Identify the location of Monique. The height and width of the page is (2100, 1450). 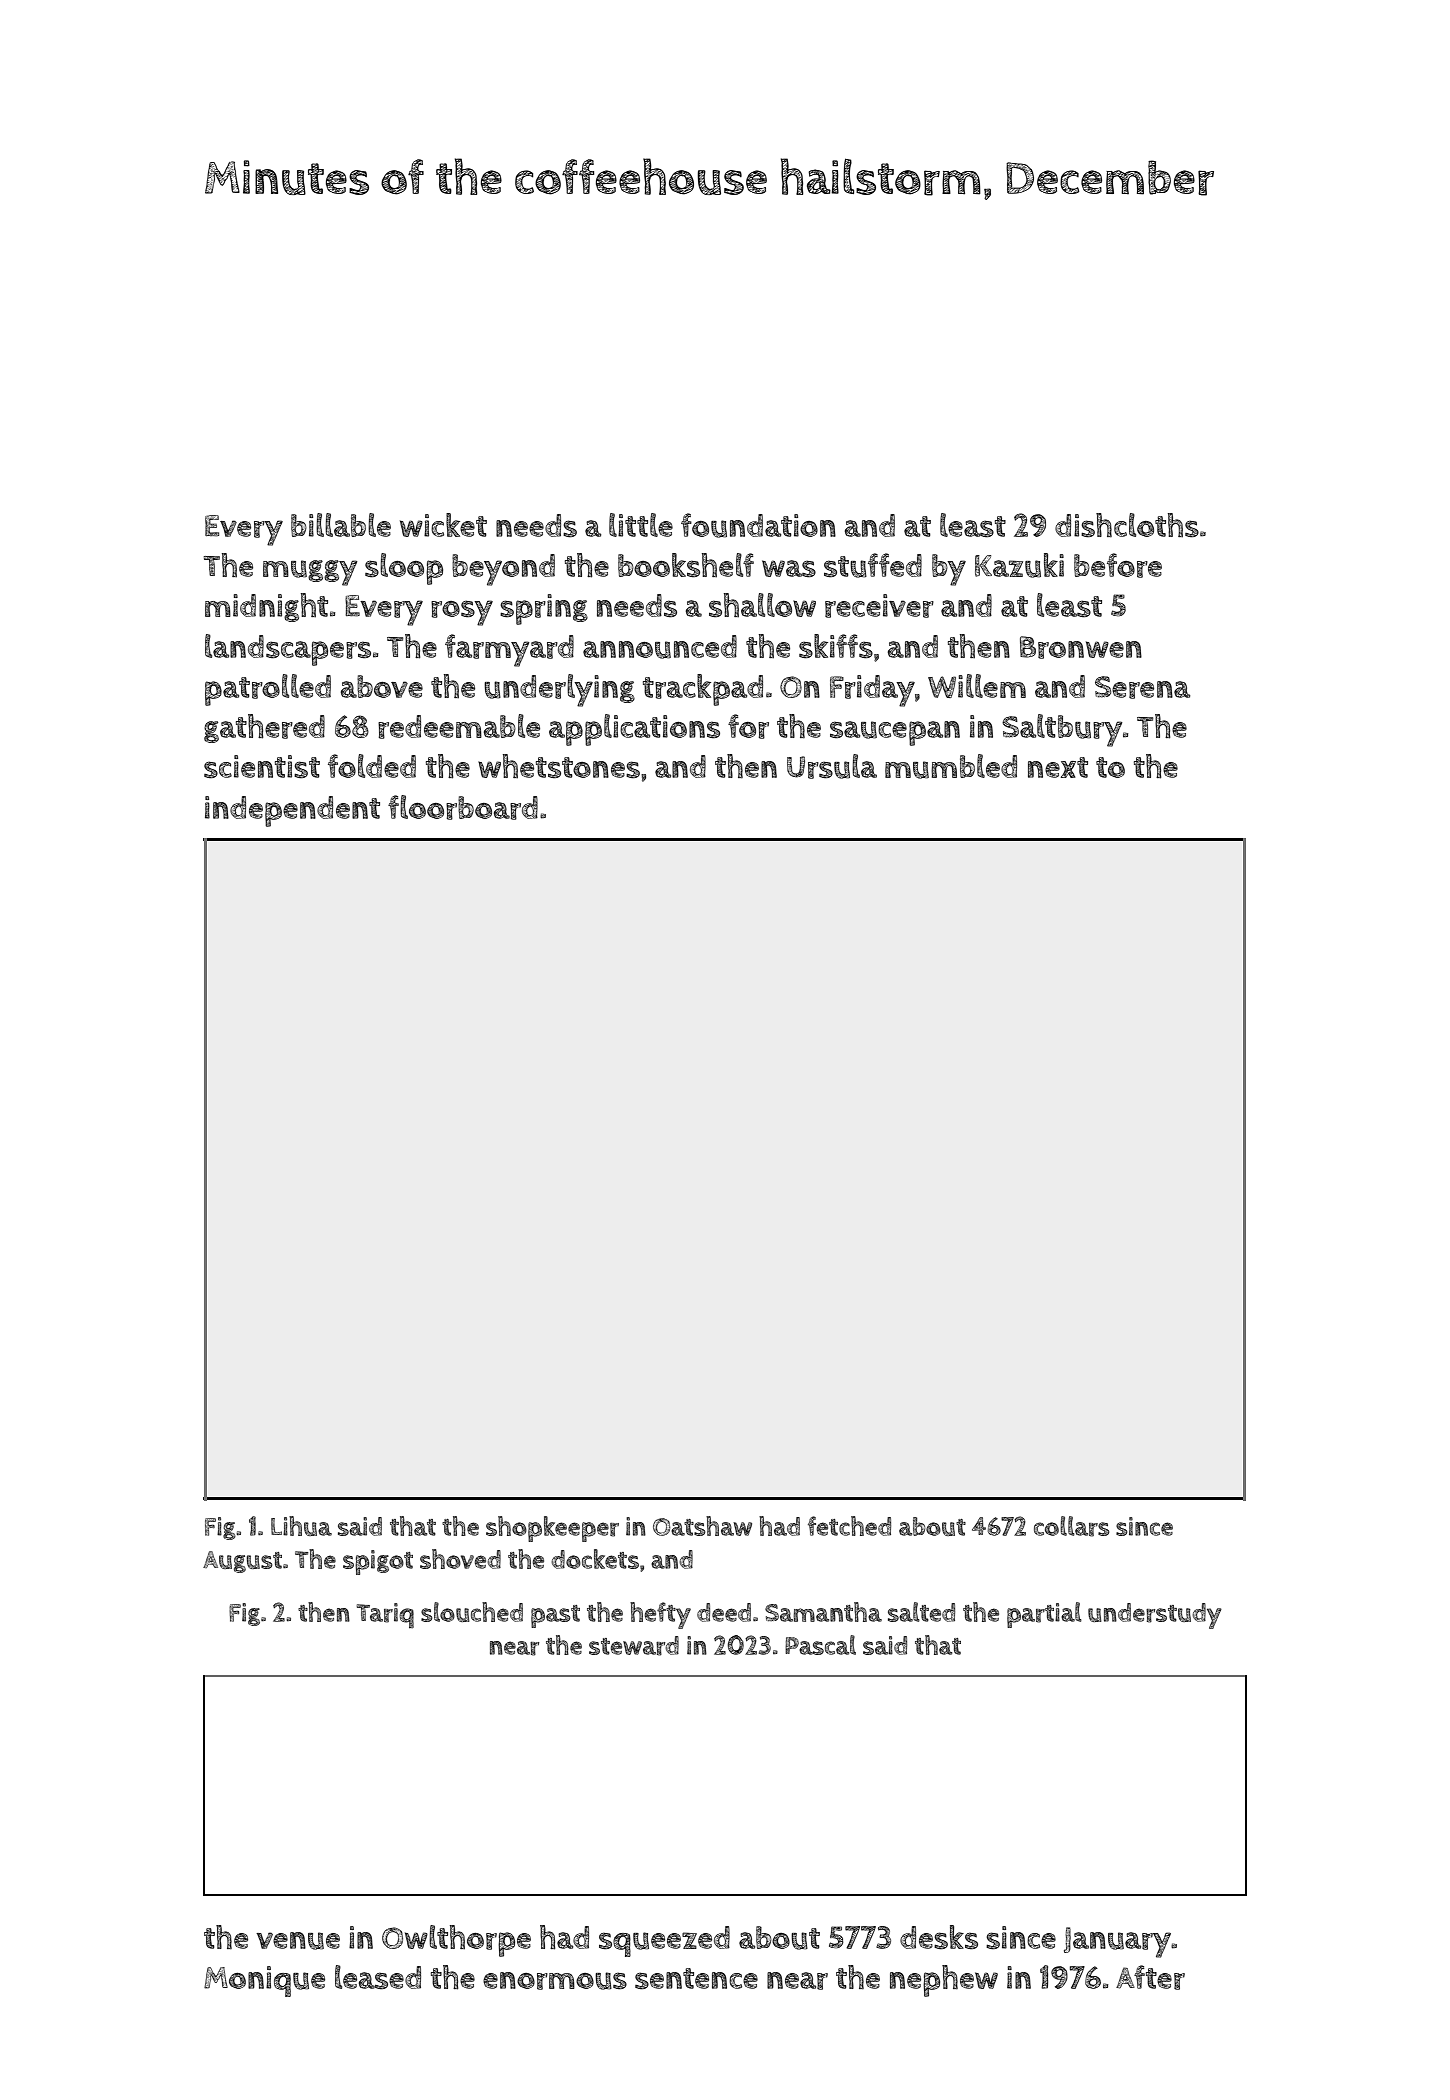
(264, 1981).
